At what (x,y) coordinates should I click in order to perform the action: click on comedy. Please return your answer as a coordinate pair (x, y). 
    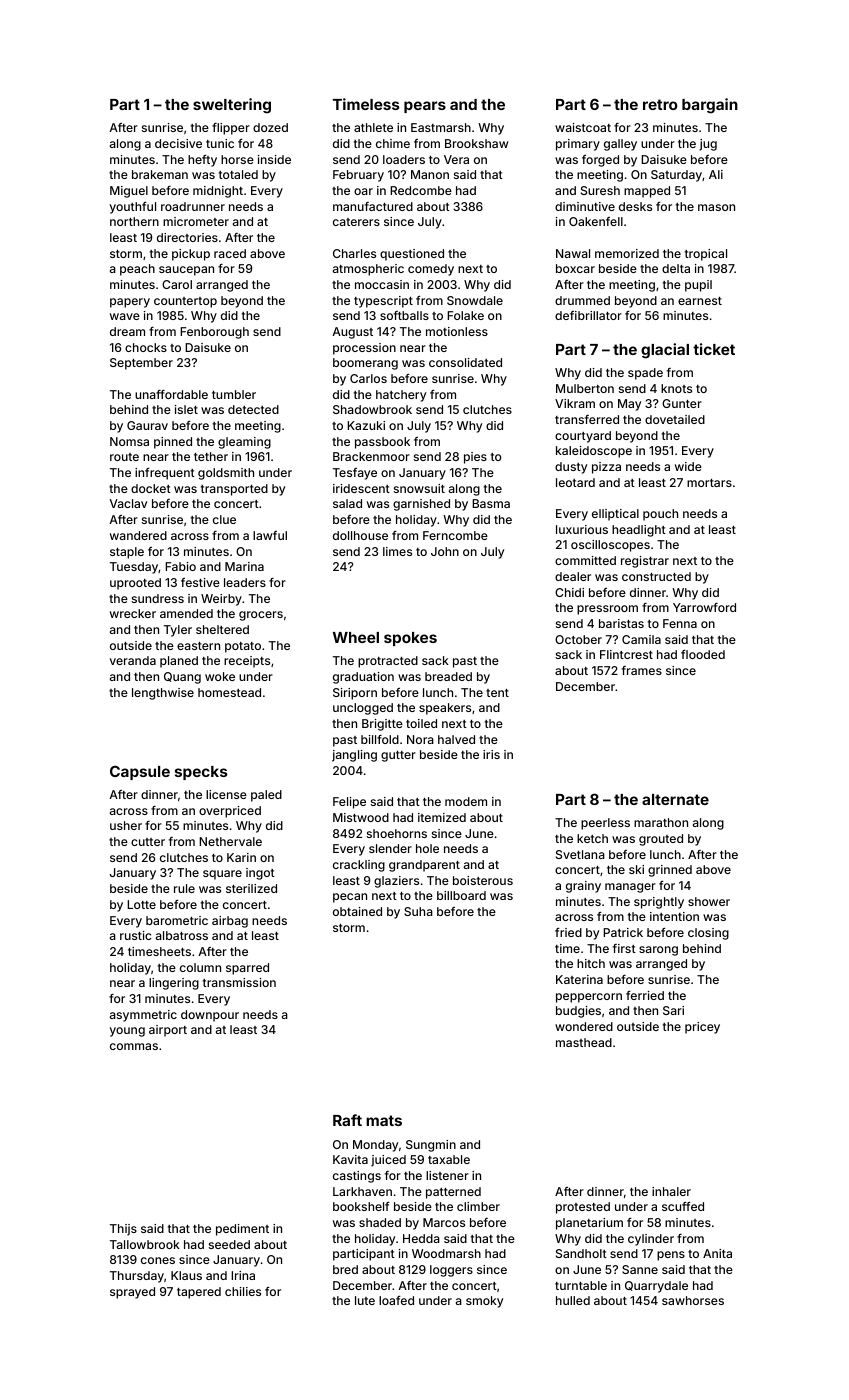
    Looking at the image, I should click on (431, 270).
